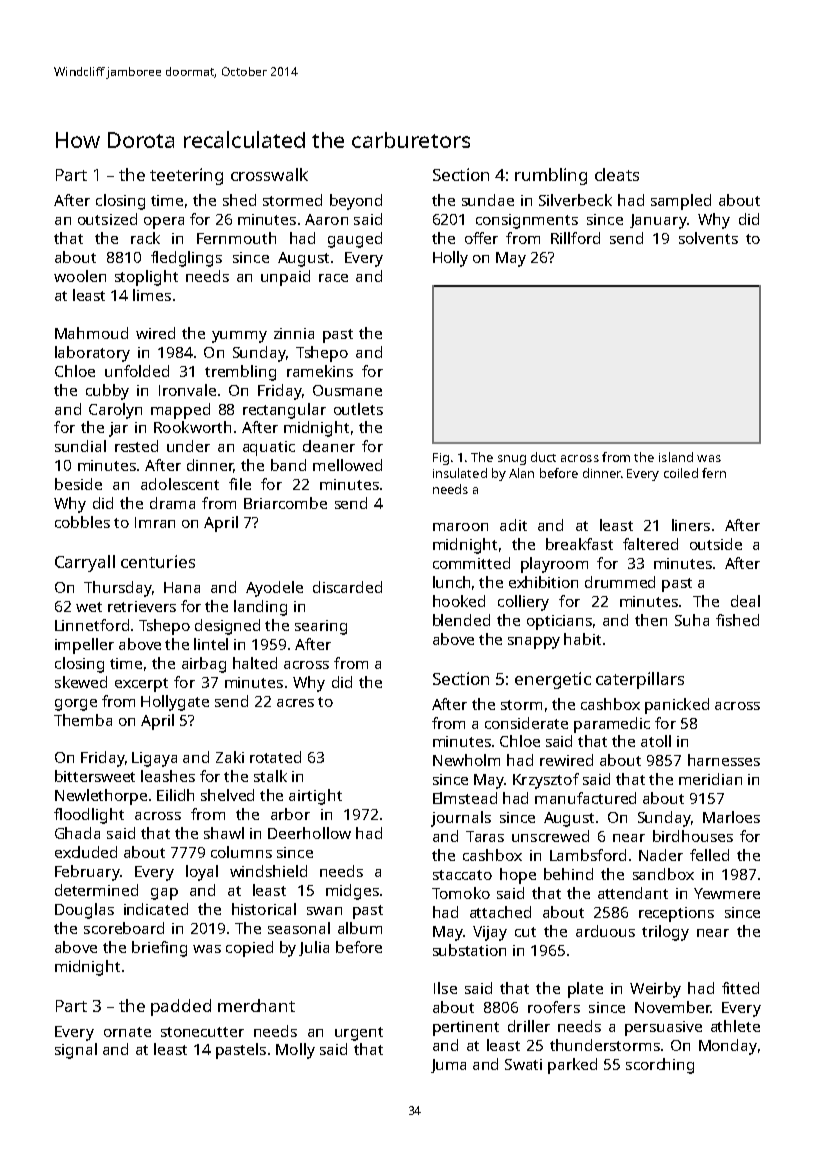 This image has width=815, height=1156. What do you see at coordinates (481, 238) in the image?
I see `offer` at bounding box center [481, 238].
